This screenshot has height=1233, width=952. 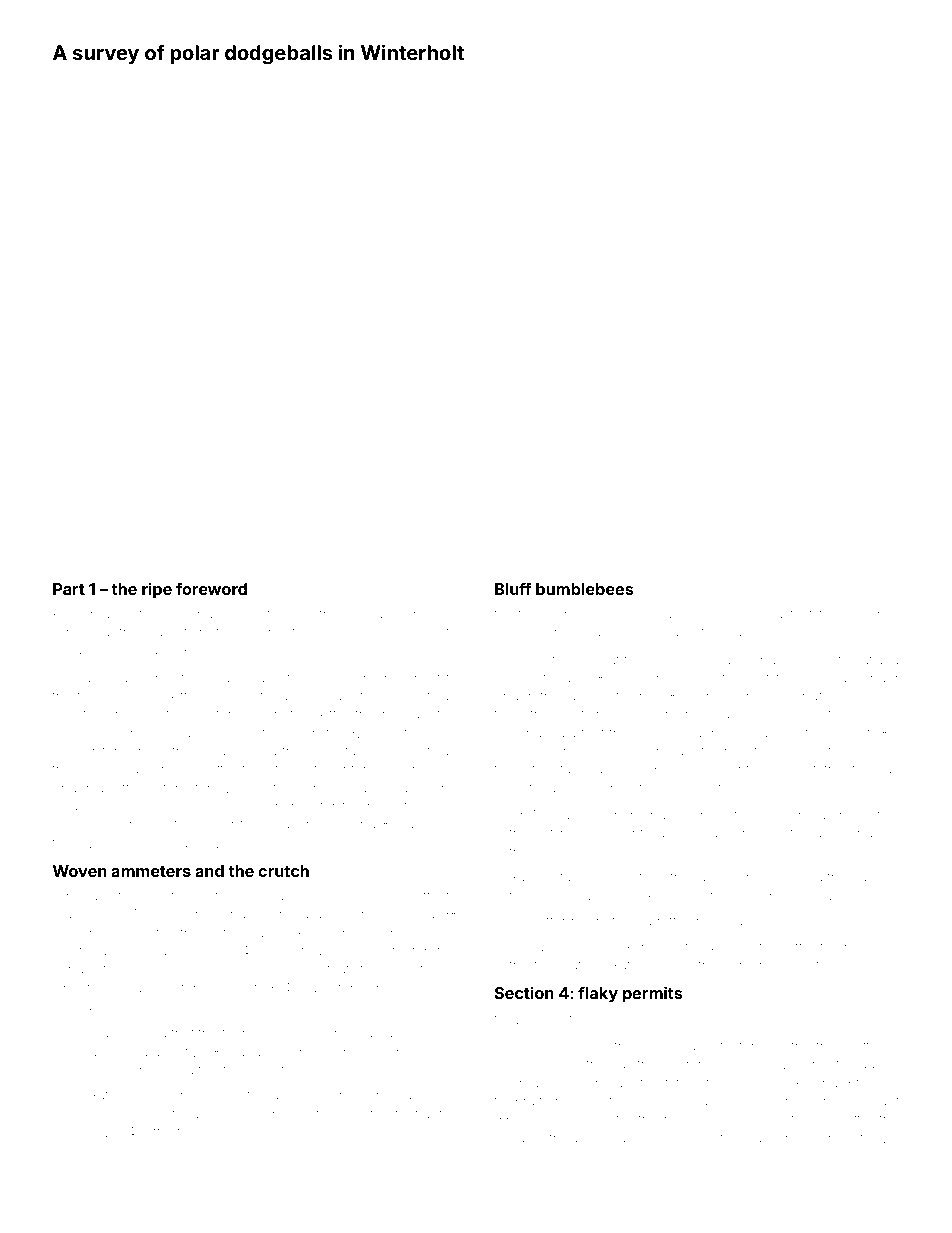 What do you see at coordinates (858, 769) in the screenshot?
I see `till` at bounding box center [858, 769].
